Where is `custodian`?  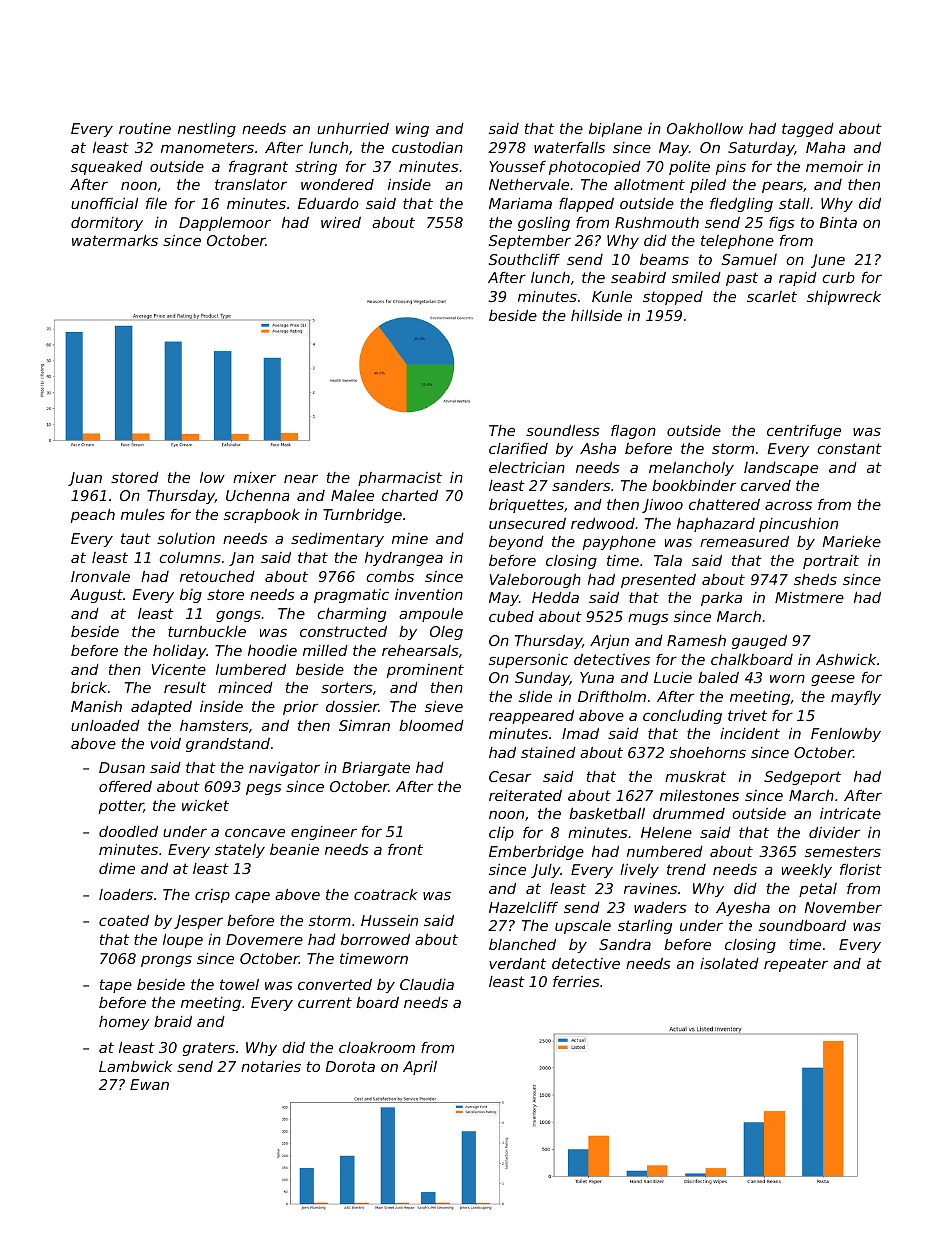
custodian is located at coordinates (427, 147).
